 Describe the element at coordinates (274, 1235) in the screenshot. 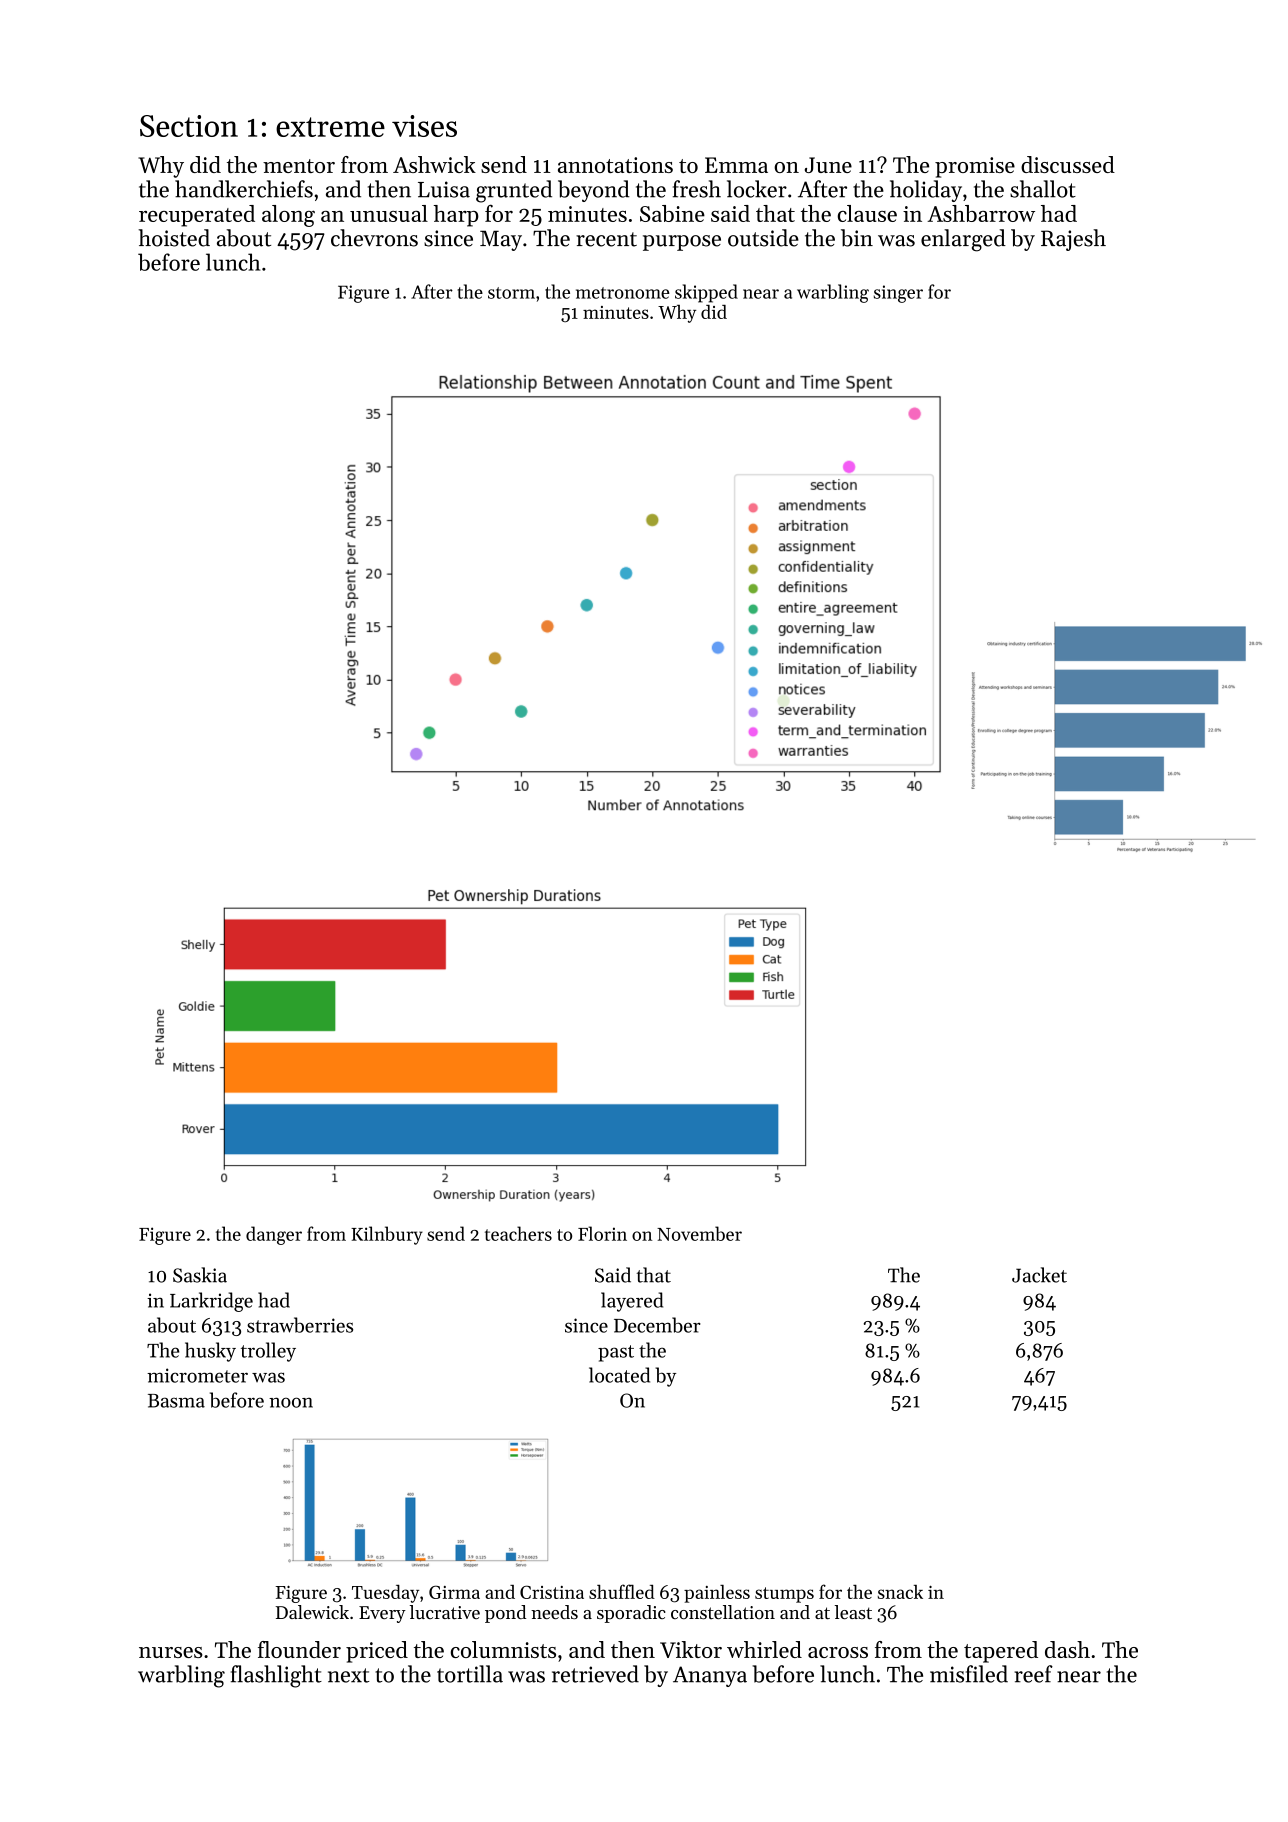

I see `danger` at that location.
